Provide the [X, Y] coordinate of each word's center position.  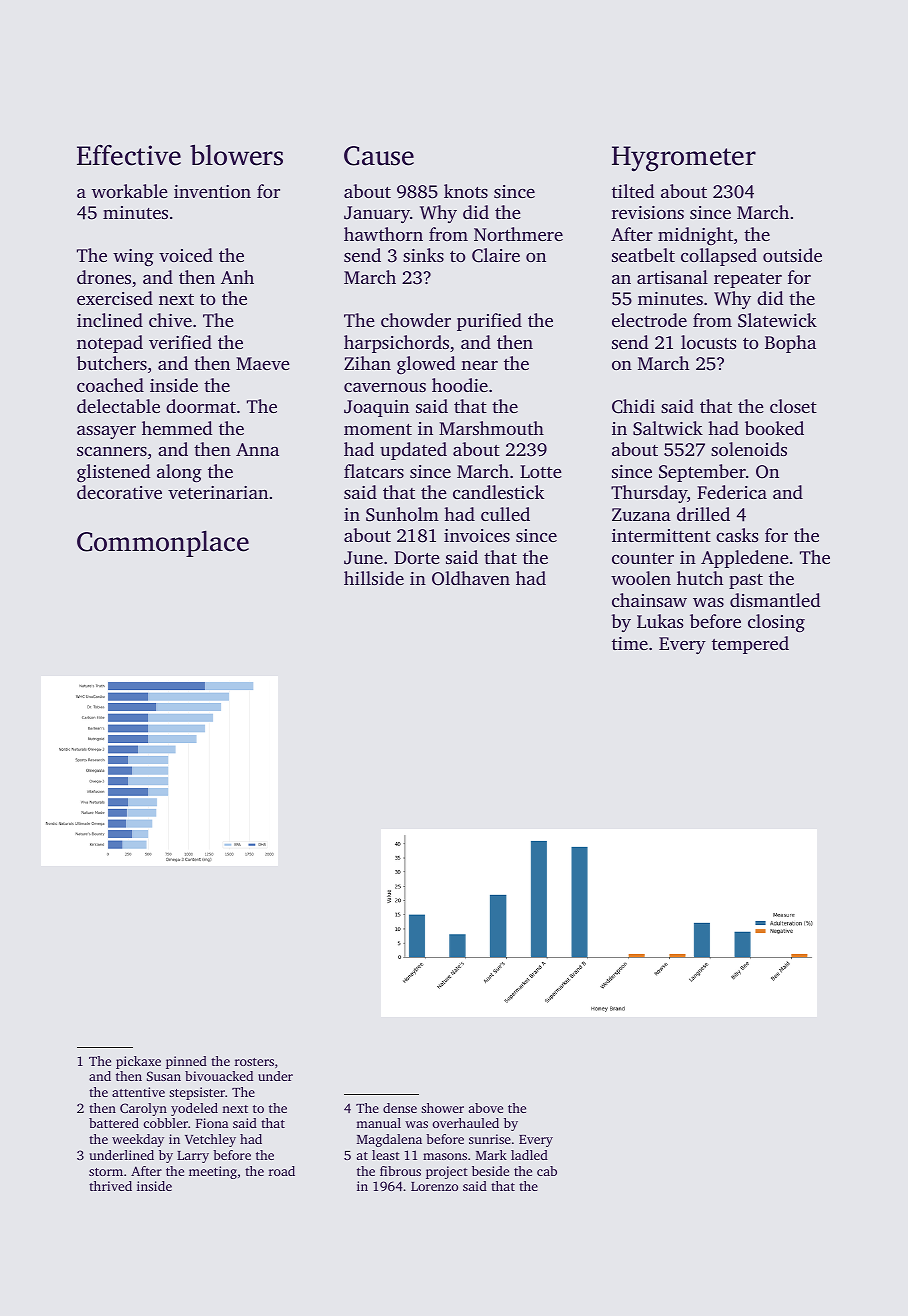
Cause [379, 156]
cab [547, 1171]
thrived [110, 1186]
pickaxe [138, 1062]
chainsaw [649, 600]
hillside [374, 578]
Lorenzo [434, 1186]
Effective [129, 155]
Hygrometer [684, 159]
